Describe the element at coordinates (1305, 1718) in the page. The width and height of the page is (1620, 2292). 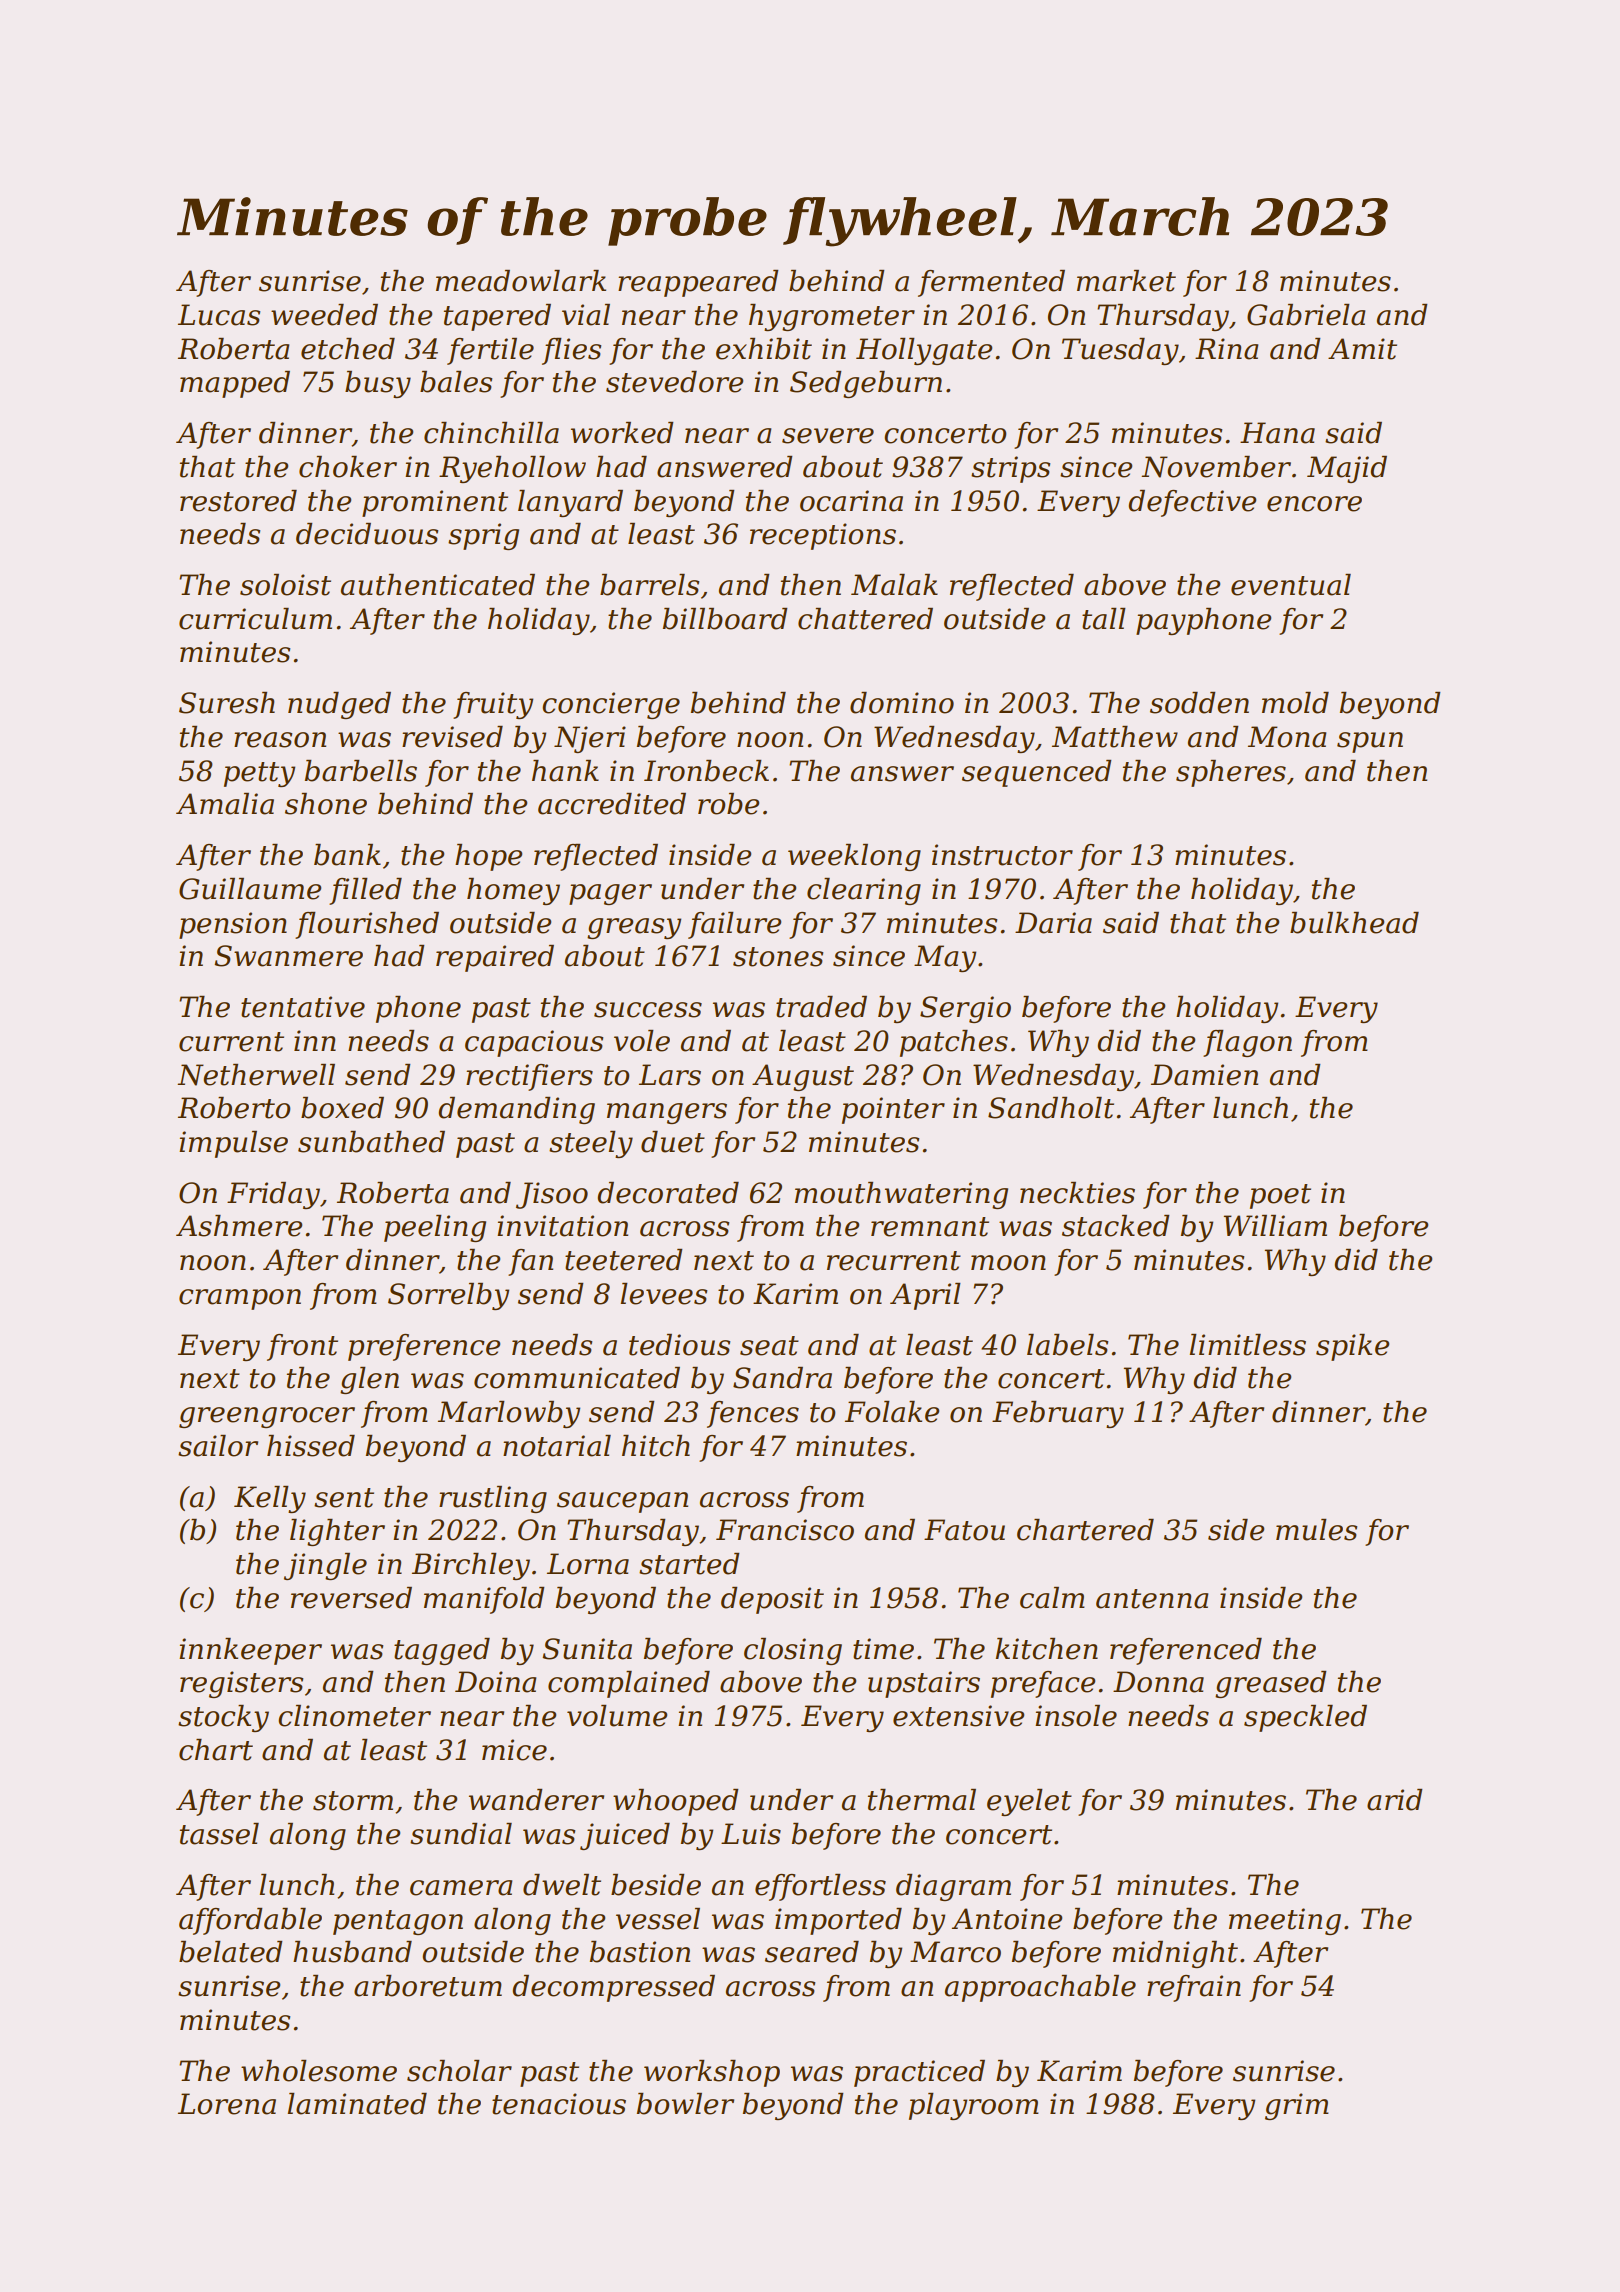
I see `speckled` at that location.
